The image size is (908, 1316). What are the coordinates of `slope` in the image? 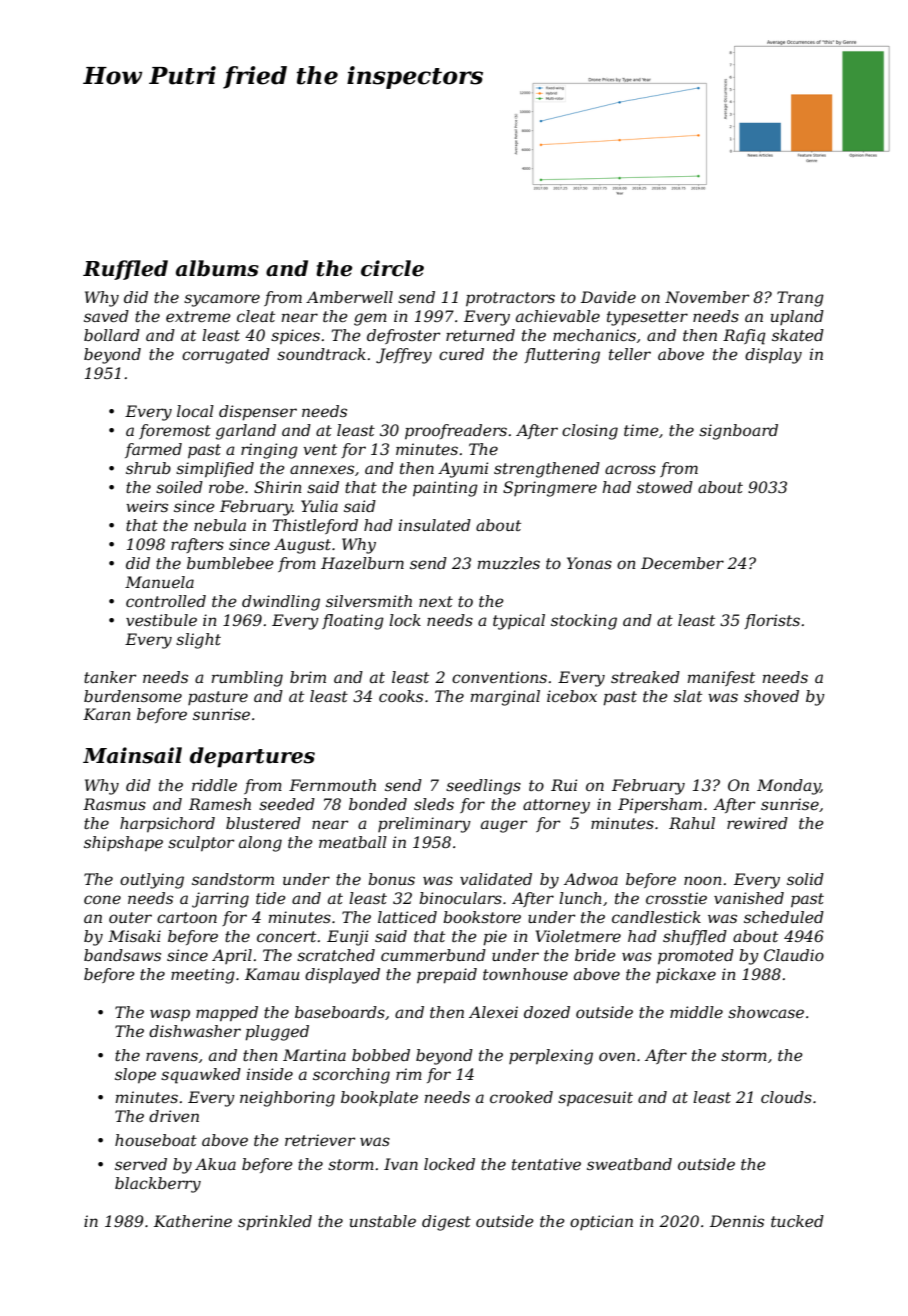 It's located at (135, 1076).
